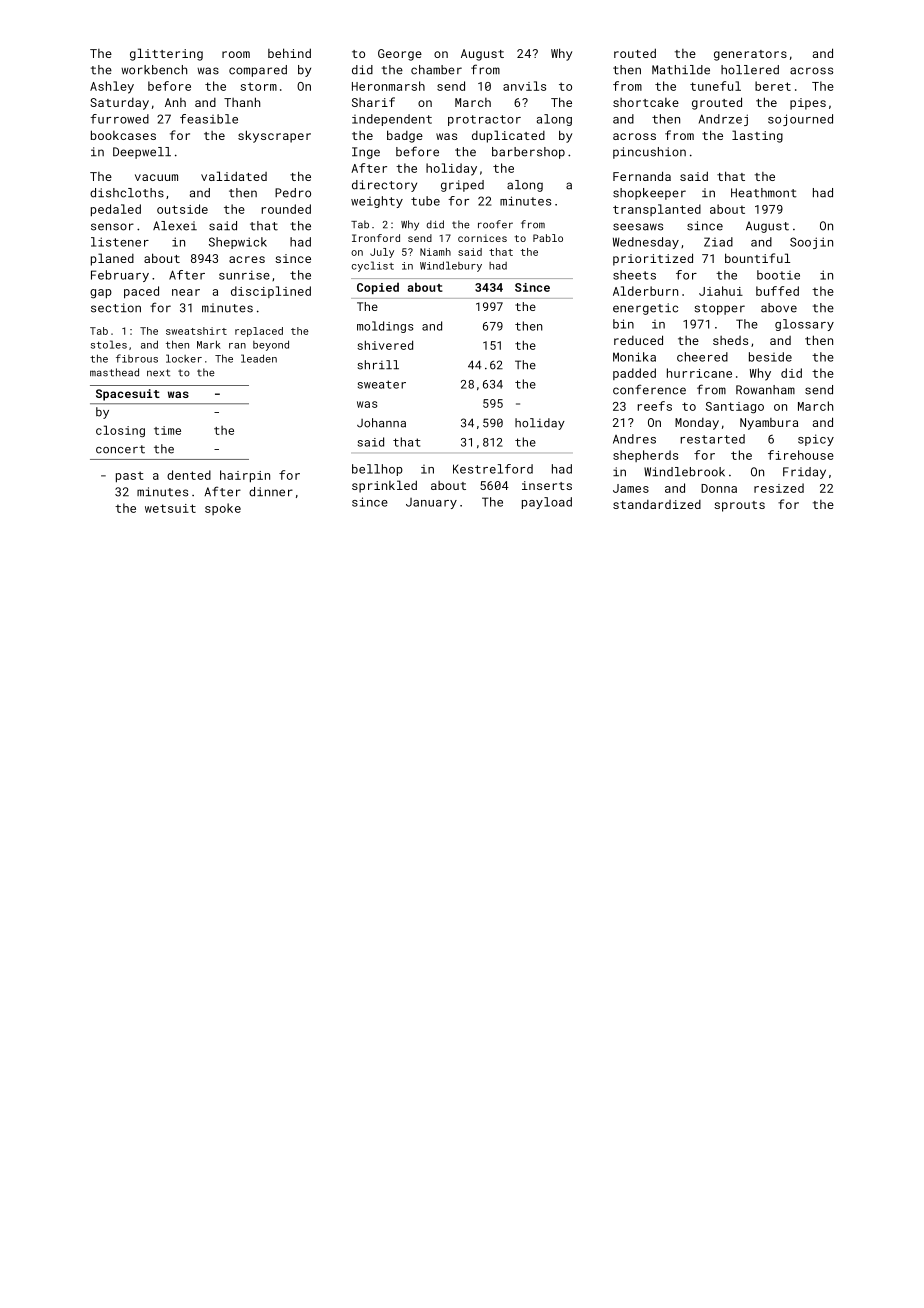 This screenshot has height=1308, width=924. What do you see at coordinates (718, 242) in the screenshot?
I see `Ziad` at bounding box center [718, 242].
